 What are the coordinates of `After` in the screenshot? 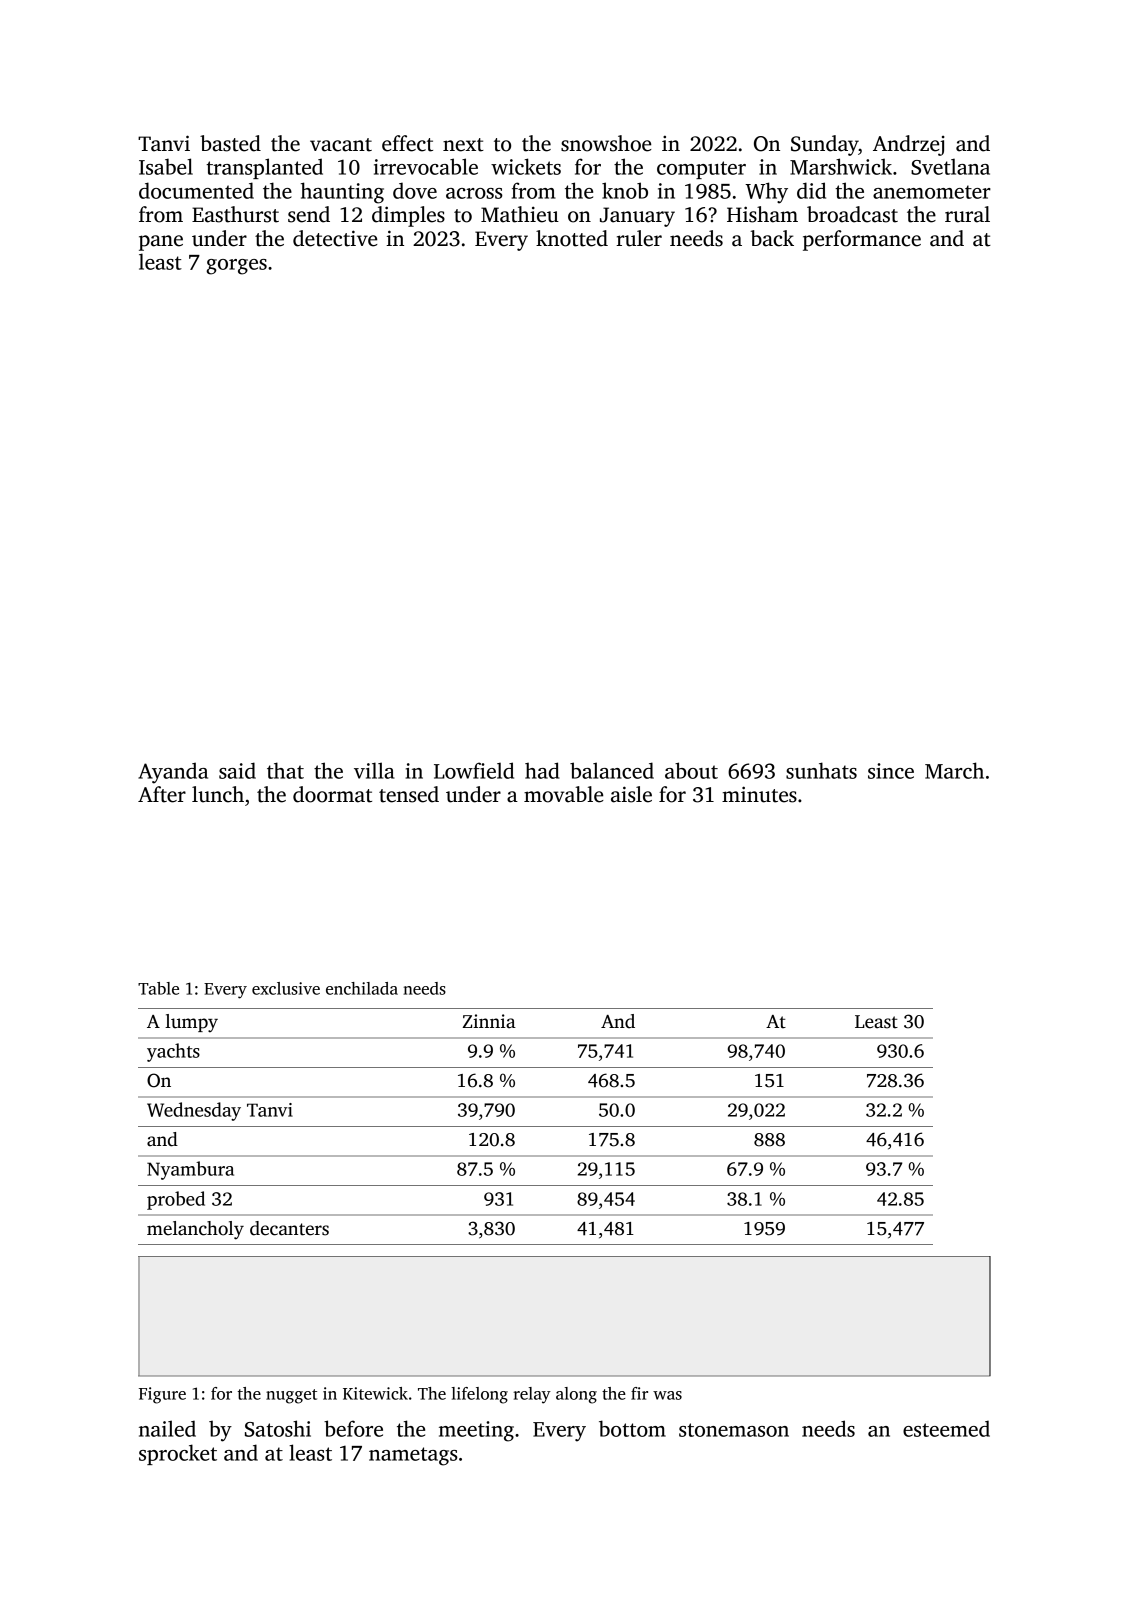 It's located at (162, 794).
